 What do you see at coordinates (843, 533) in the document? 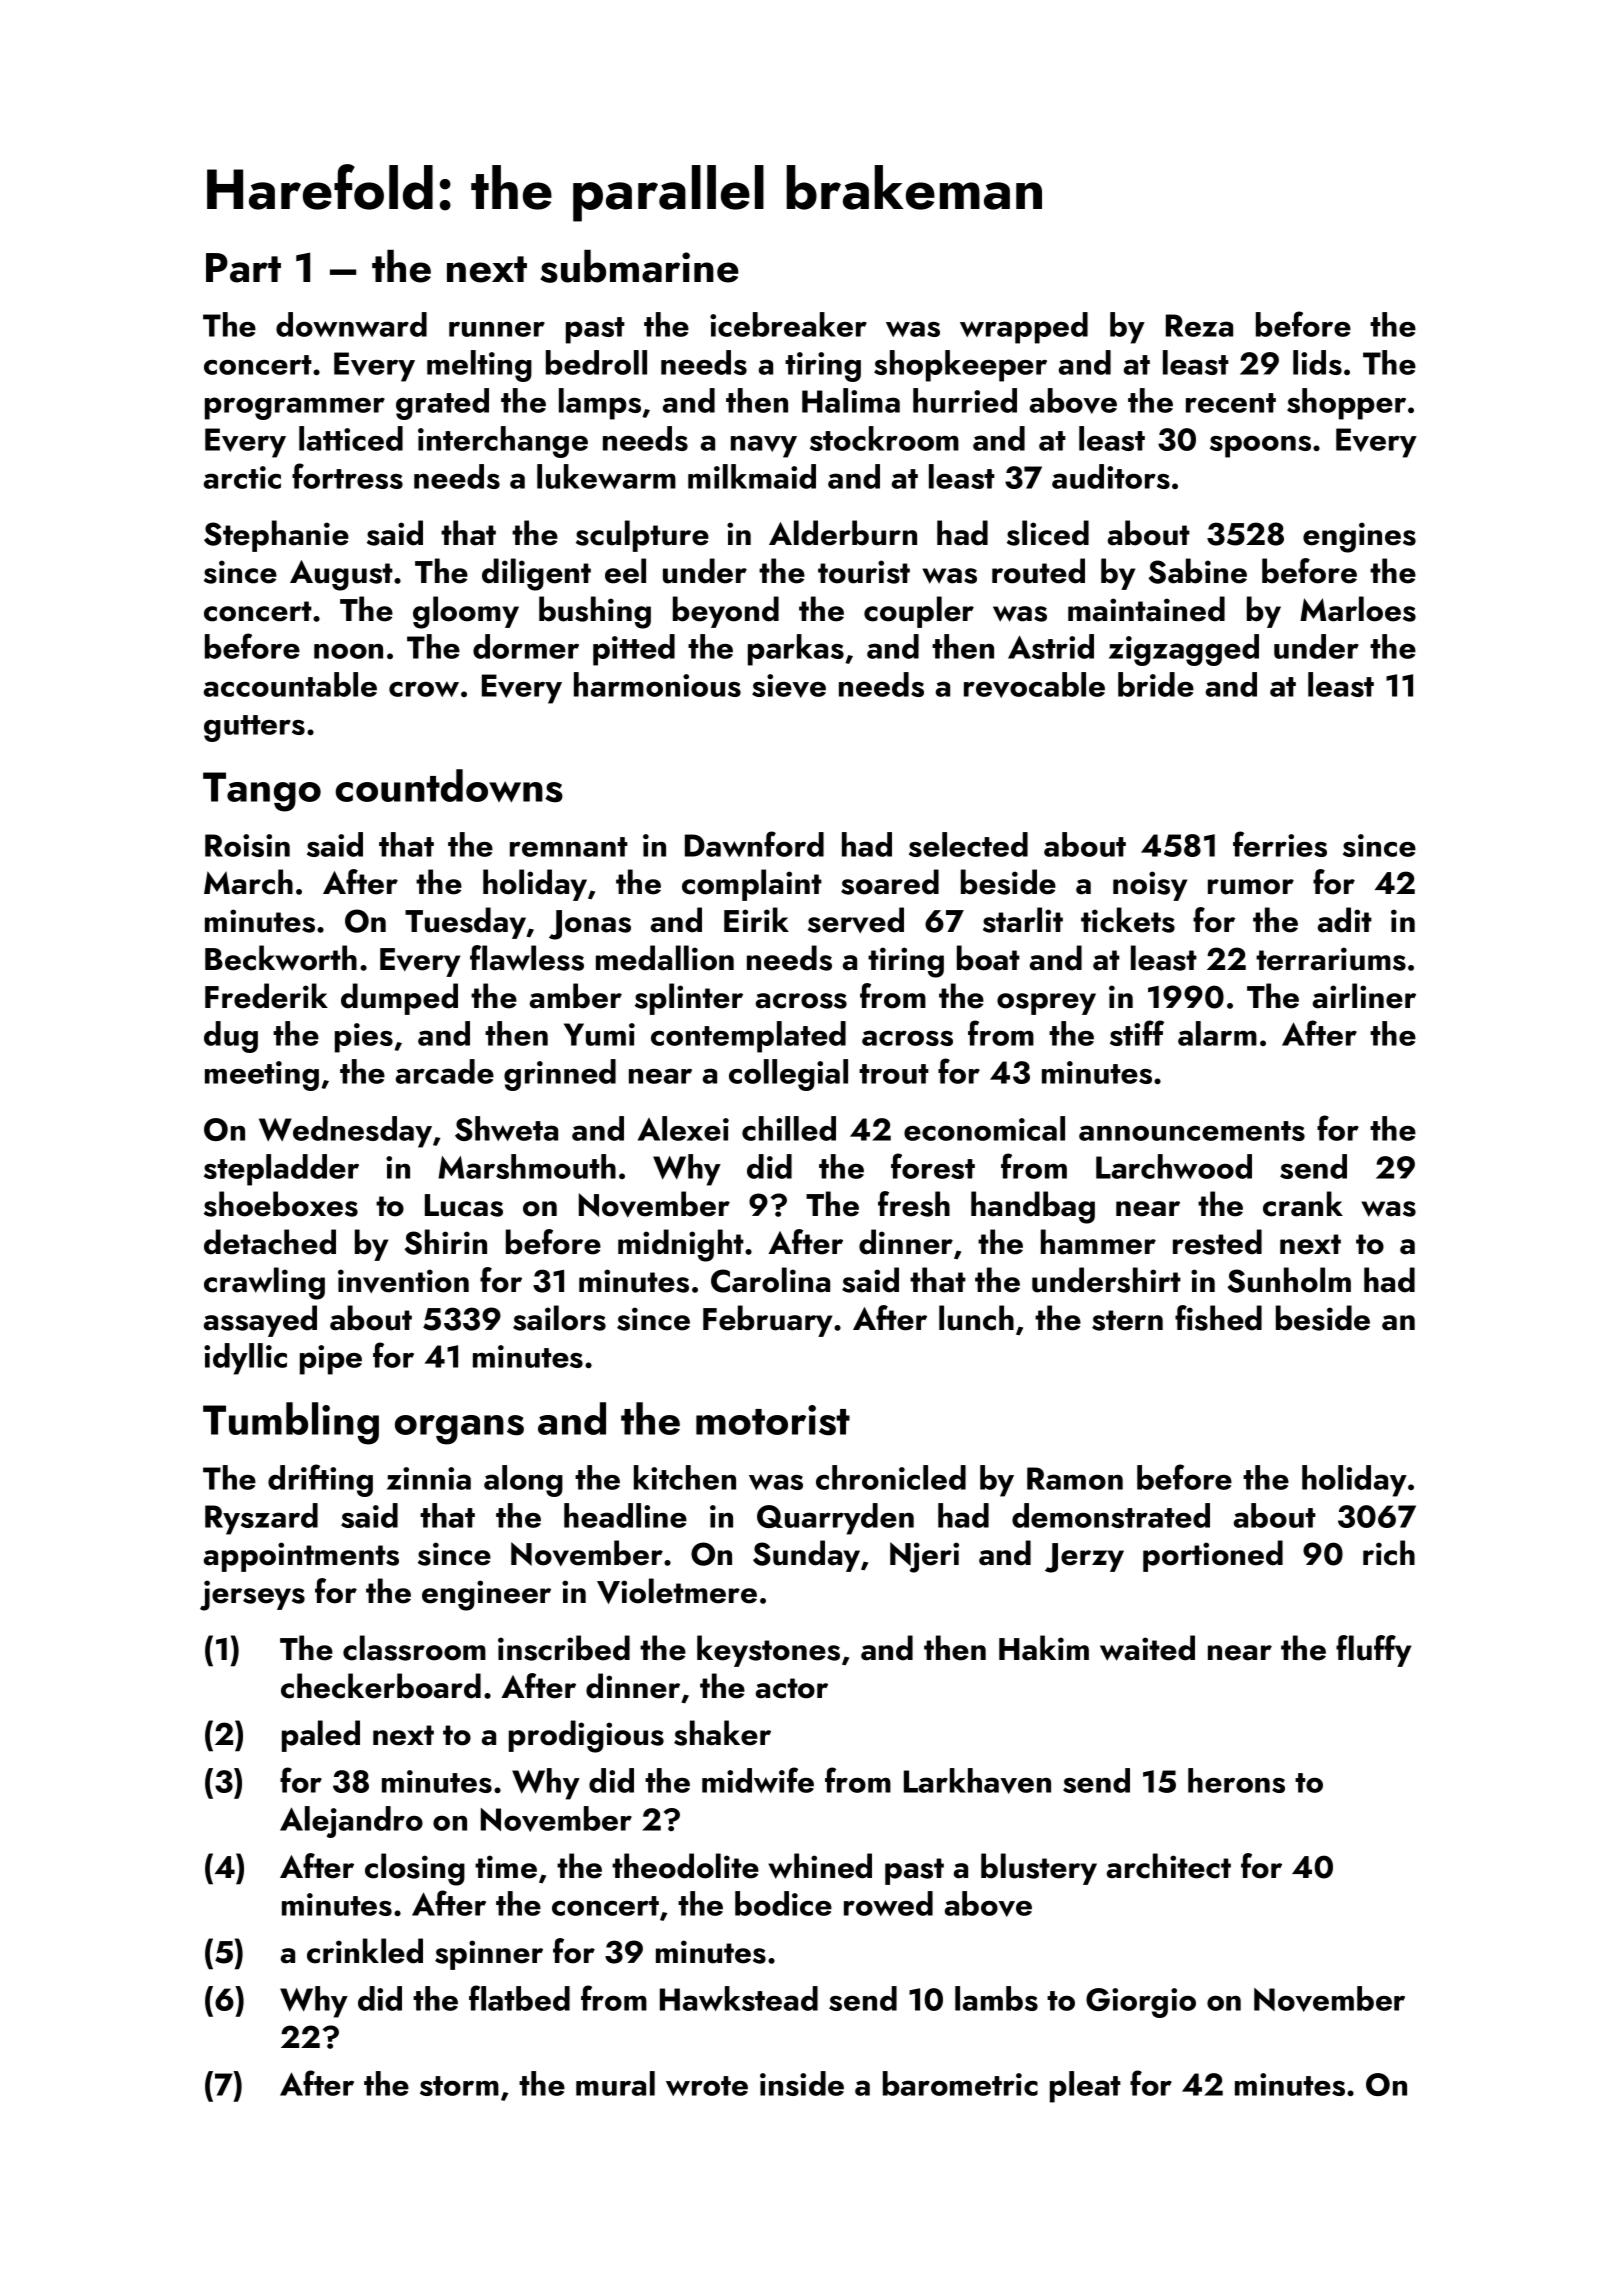
I see `Alderburn` at bounding box center [843, 533].
